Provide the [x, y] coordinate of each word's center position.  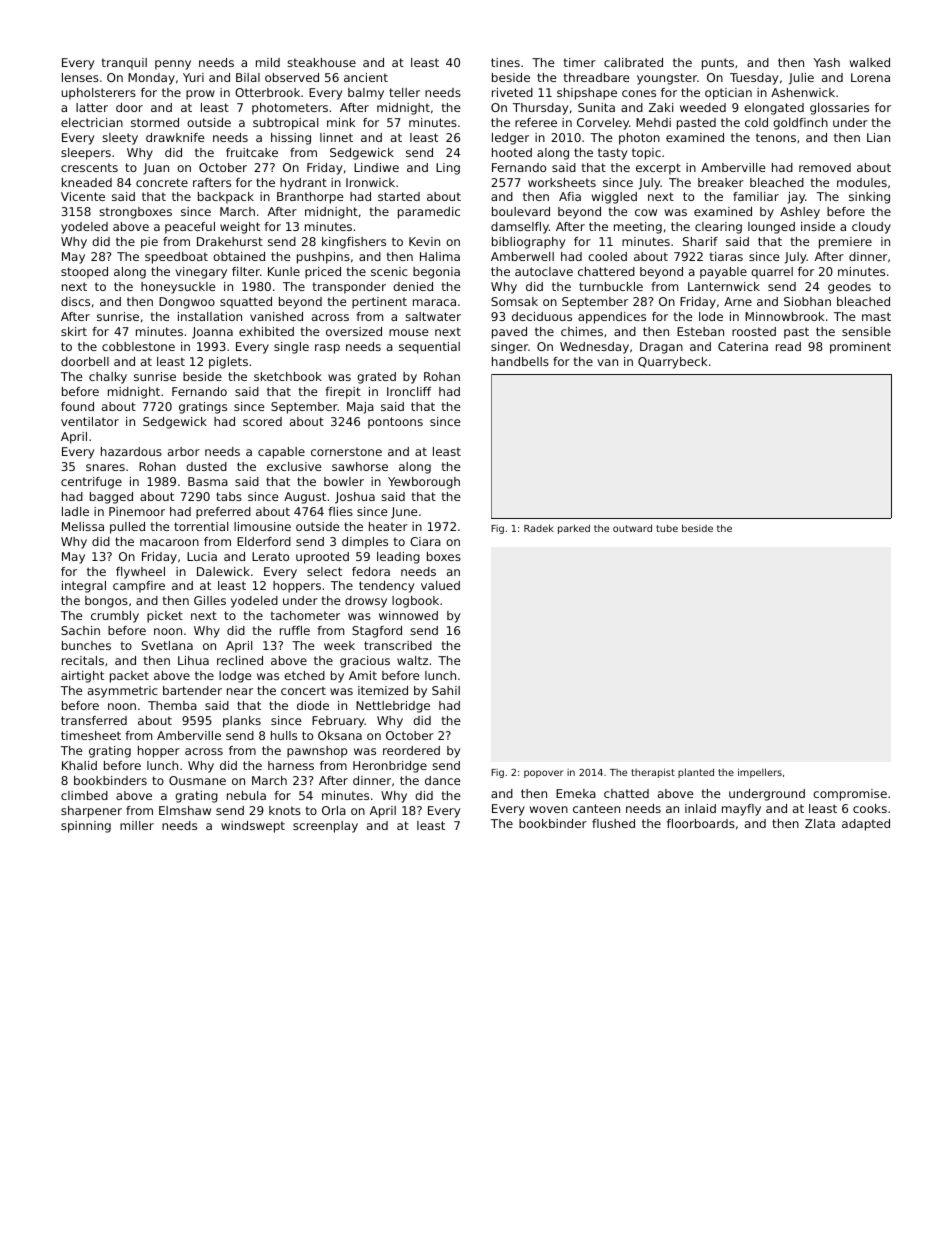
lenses [80, 77]
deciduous [542, 316]
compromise [850, 795]
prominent [860, 348]
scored [262, 421]
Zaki [661, 107]
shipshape [587, 94]
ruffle [295, 630]
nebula [246, 795]
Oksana [340, 735]
